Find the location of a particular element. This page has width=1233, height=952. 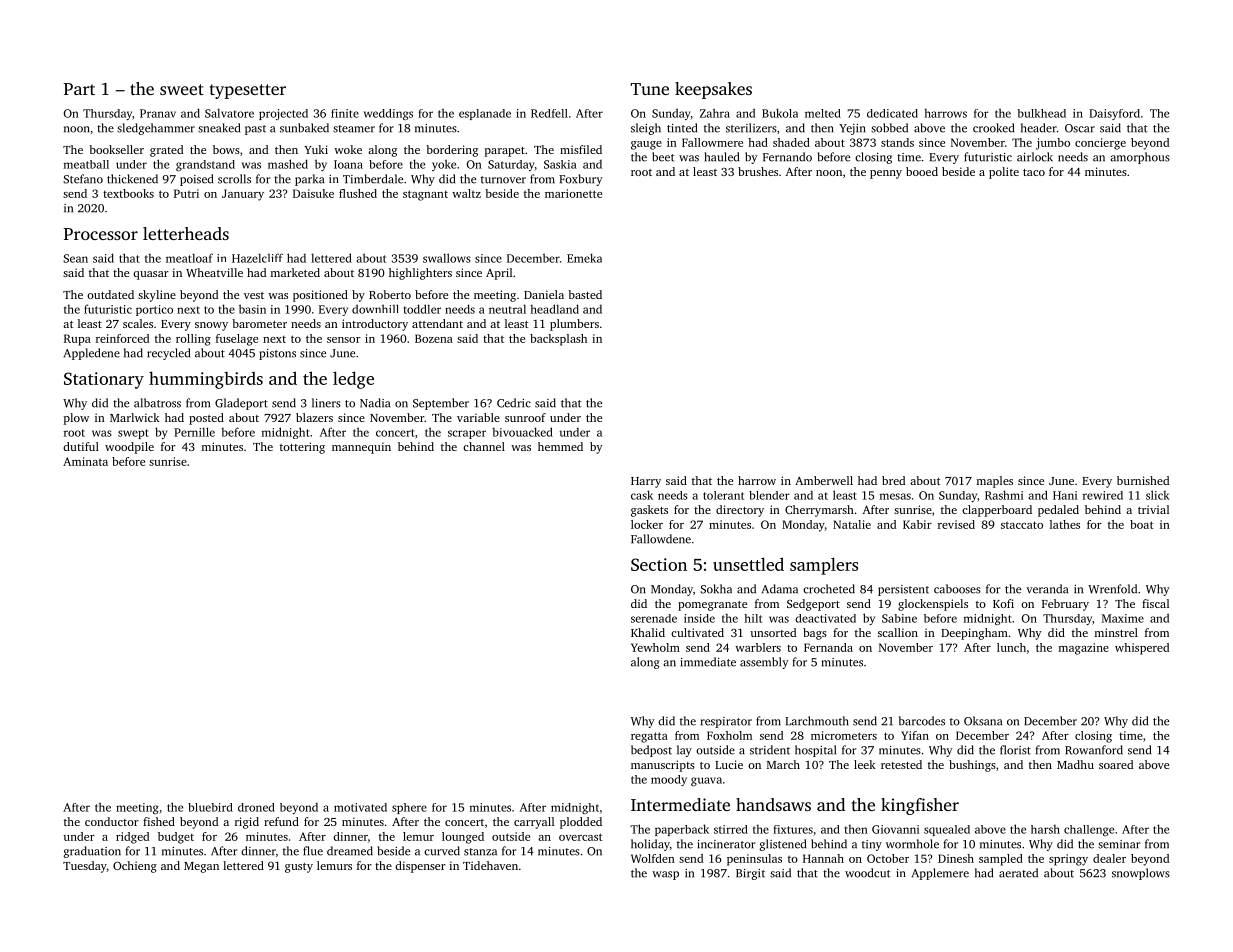

vest is located at coordinates (254, 295).
